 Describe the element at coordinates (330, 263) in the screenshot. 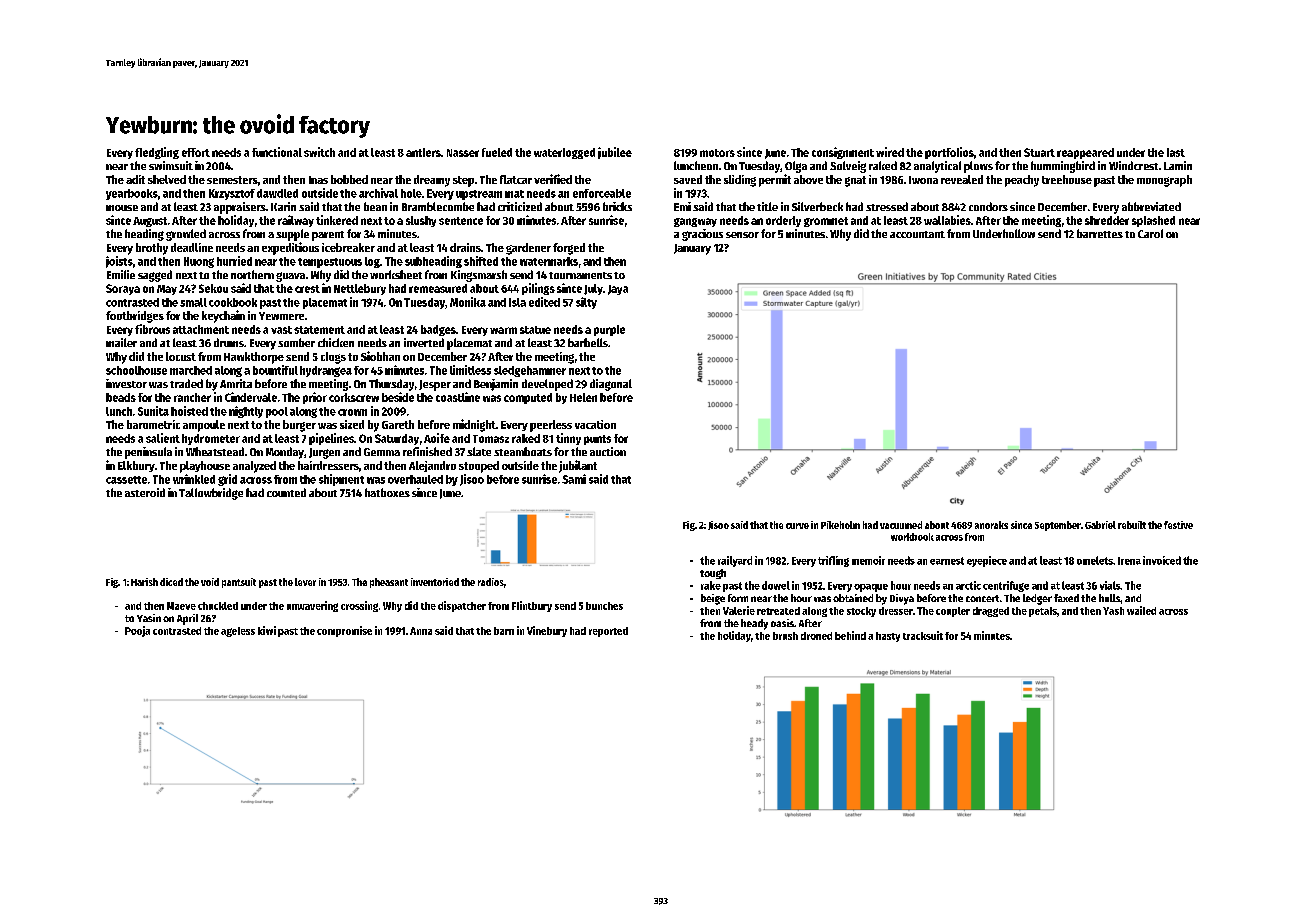

I see `tempestuous` at that location.
